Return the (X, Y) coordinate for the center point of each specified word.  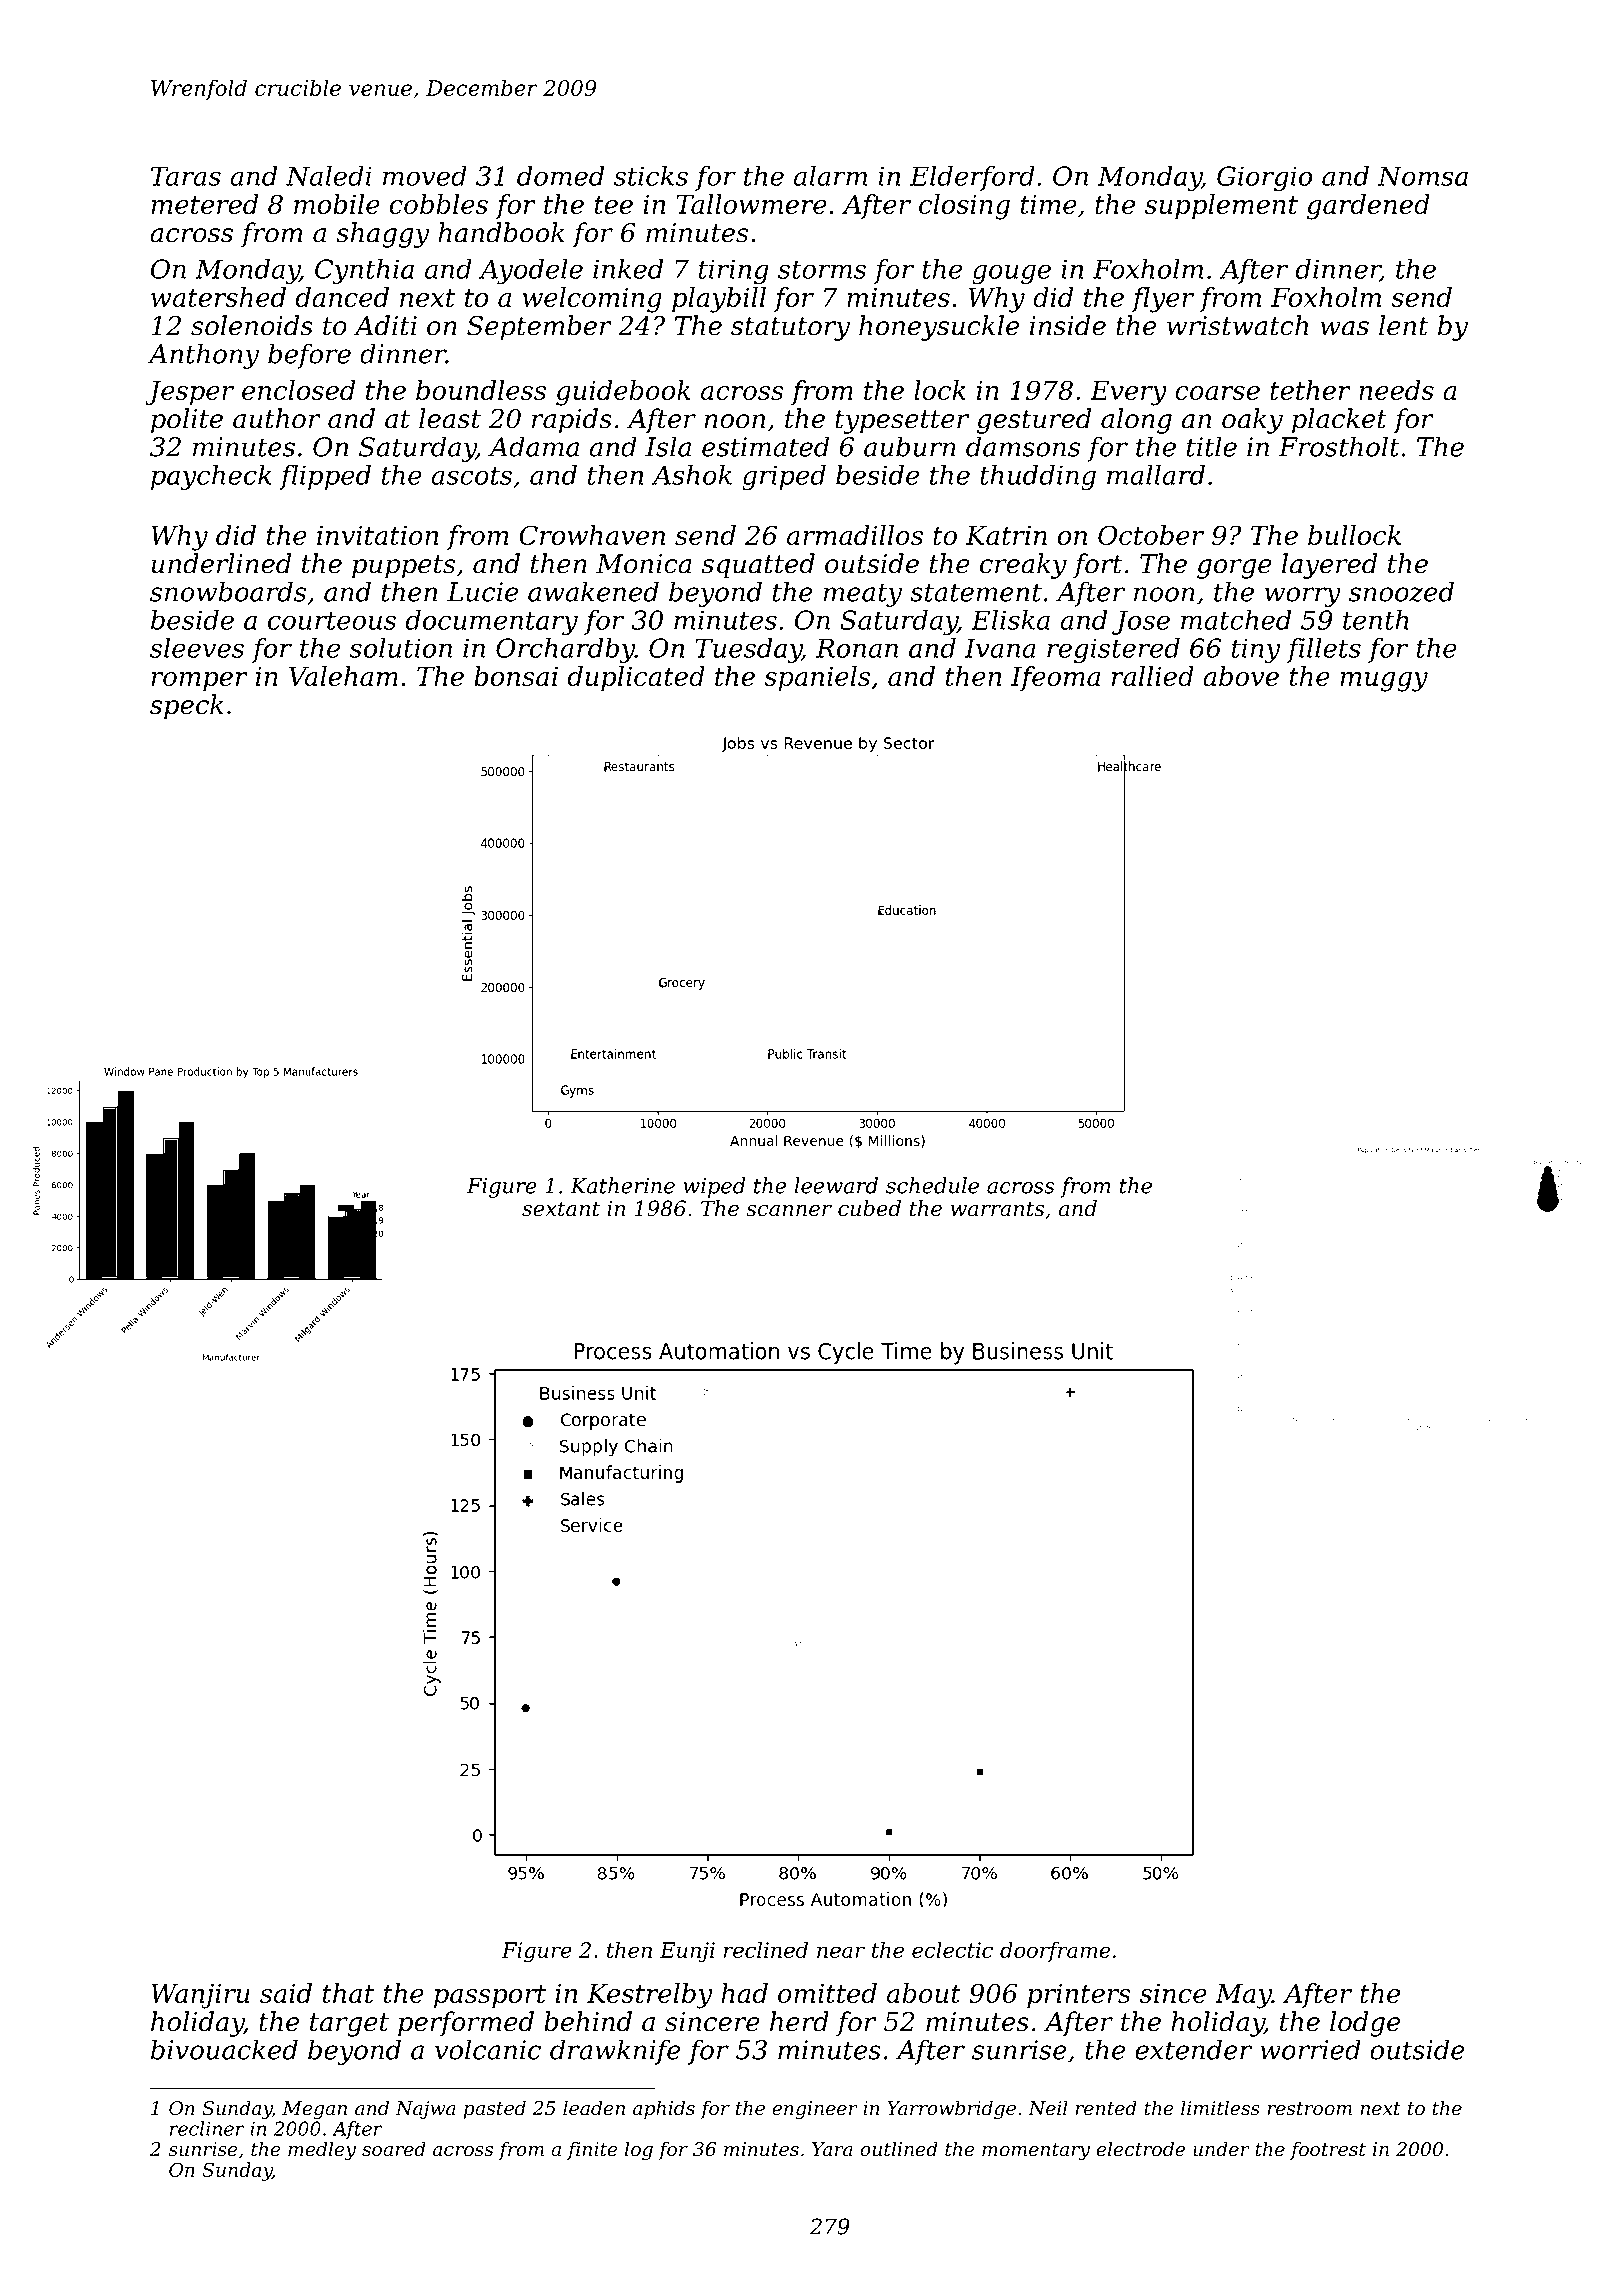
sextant (561, 1209)
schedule (932, 1185)
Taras (186, 176)
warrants (997, 1209)
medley (322, 2151)
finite (592, 2150)
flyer (1162, 300)
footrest (1328, 2150)
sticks (651, 176)
